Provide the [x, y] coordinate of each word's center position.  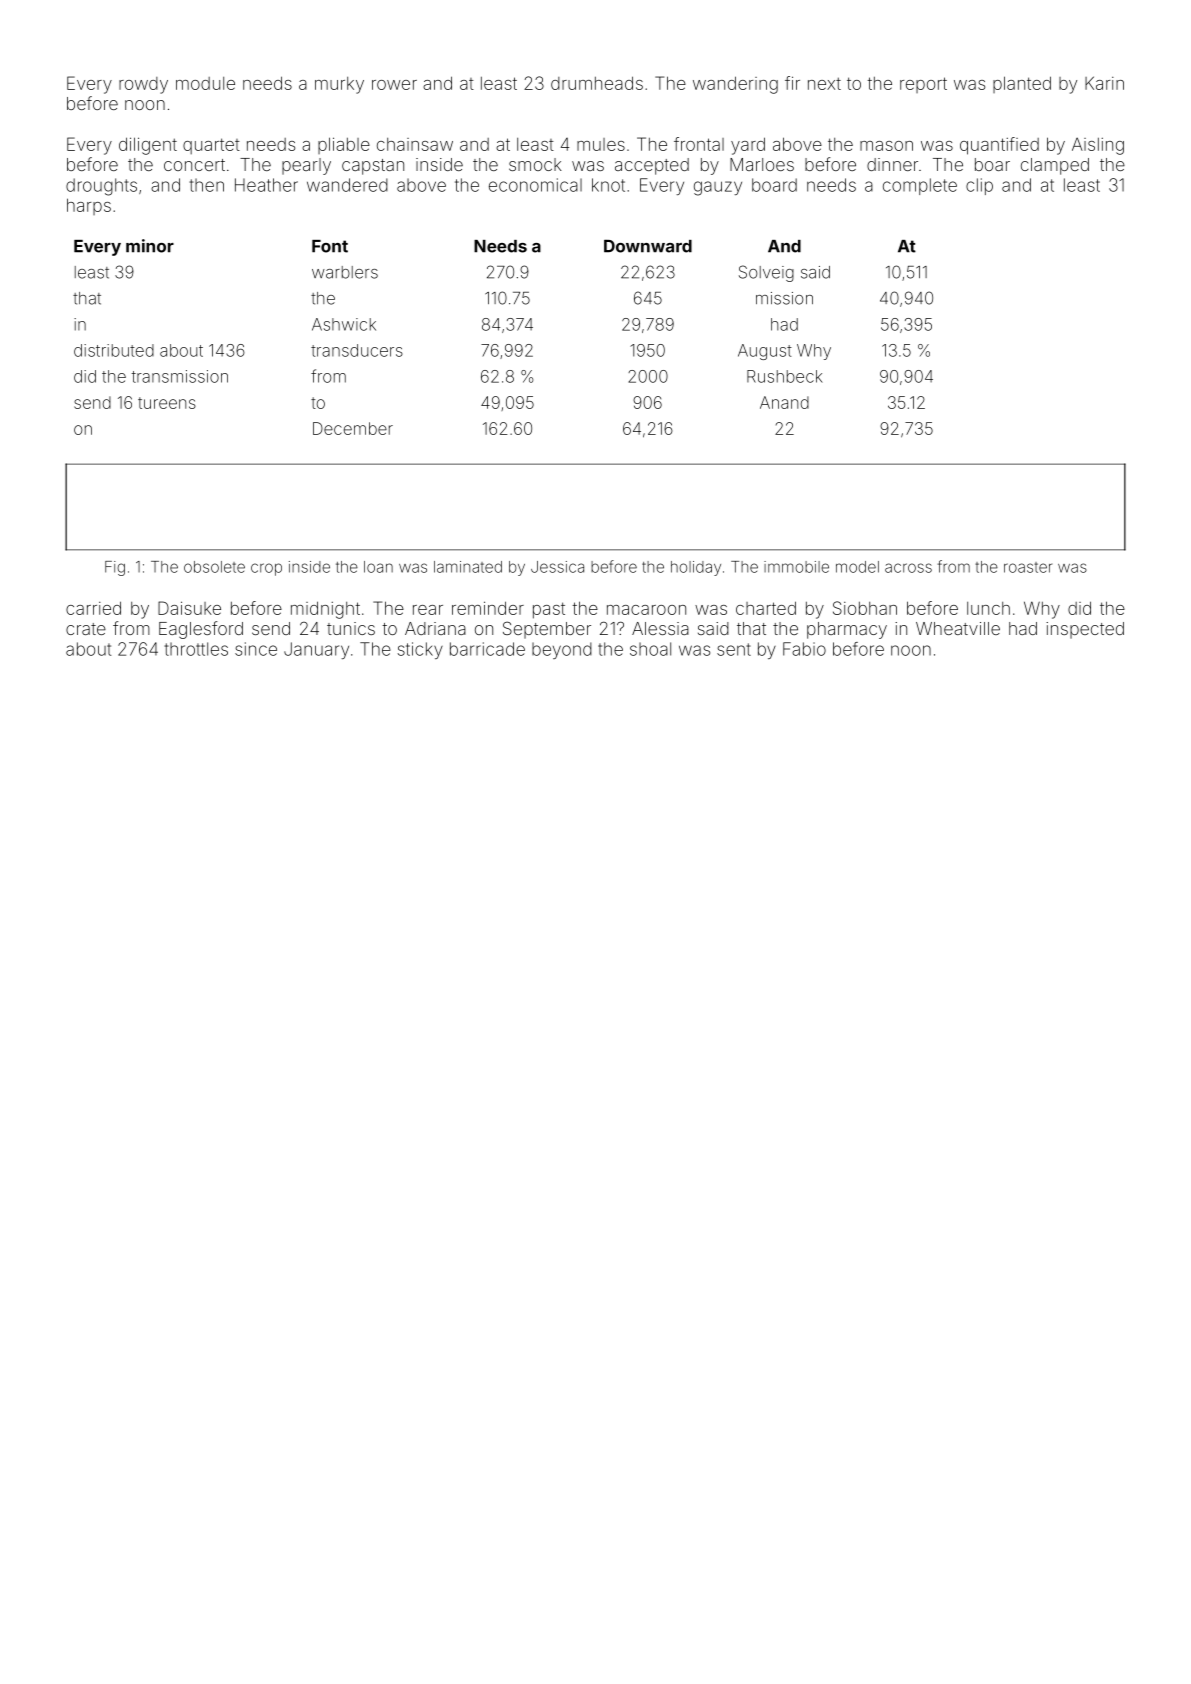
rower [394, 85]
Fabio [804, 649]
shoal [650, 649]
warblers [345, 272]
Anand [784, 402]
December [353, 428]
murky [339, 85]
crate [86, 629]
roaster [1028, 567]
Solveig [766, 273]
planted [1022, 84]
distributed [114, 350]
